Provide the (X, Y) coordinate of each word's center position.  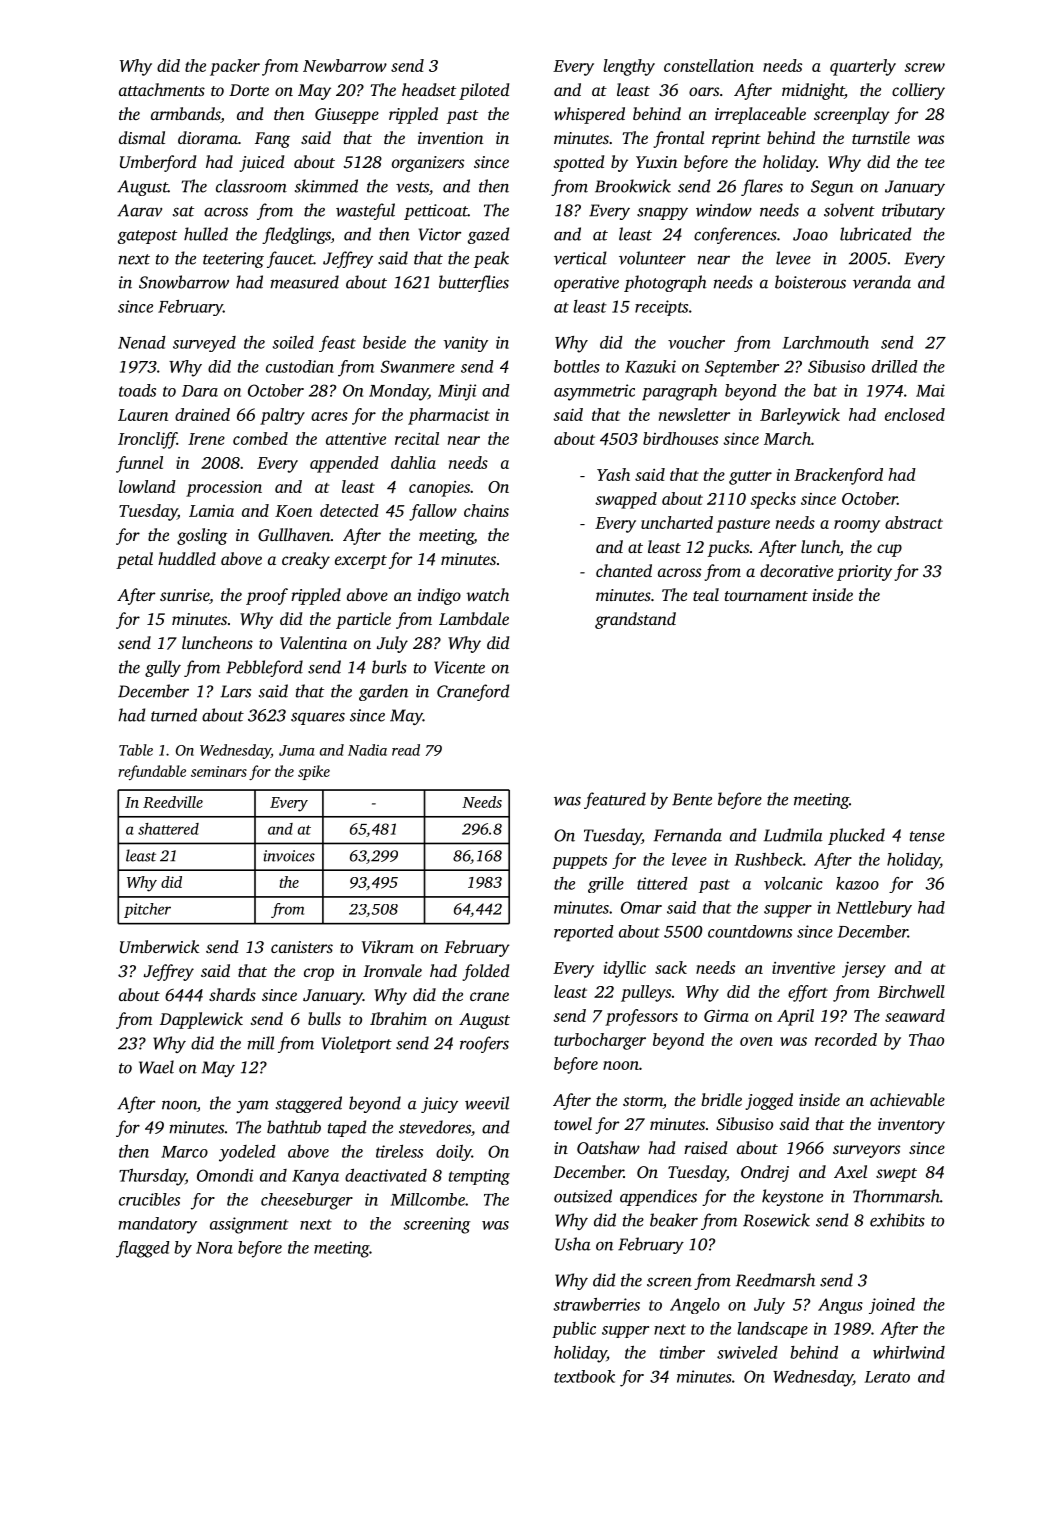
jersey (864, 969)
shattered (168, 829)
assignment (249, 1225)
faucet (290, 259)
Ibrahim (398, 1018)
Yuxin (656, 162)
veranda (882, 282)
